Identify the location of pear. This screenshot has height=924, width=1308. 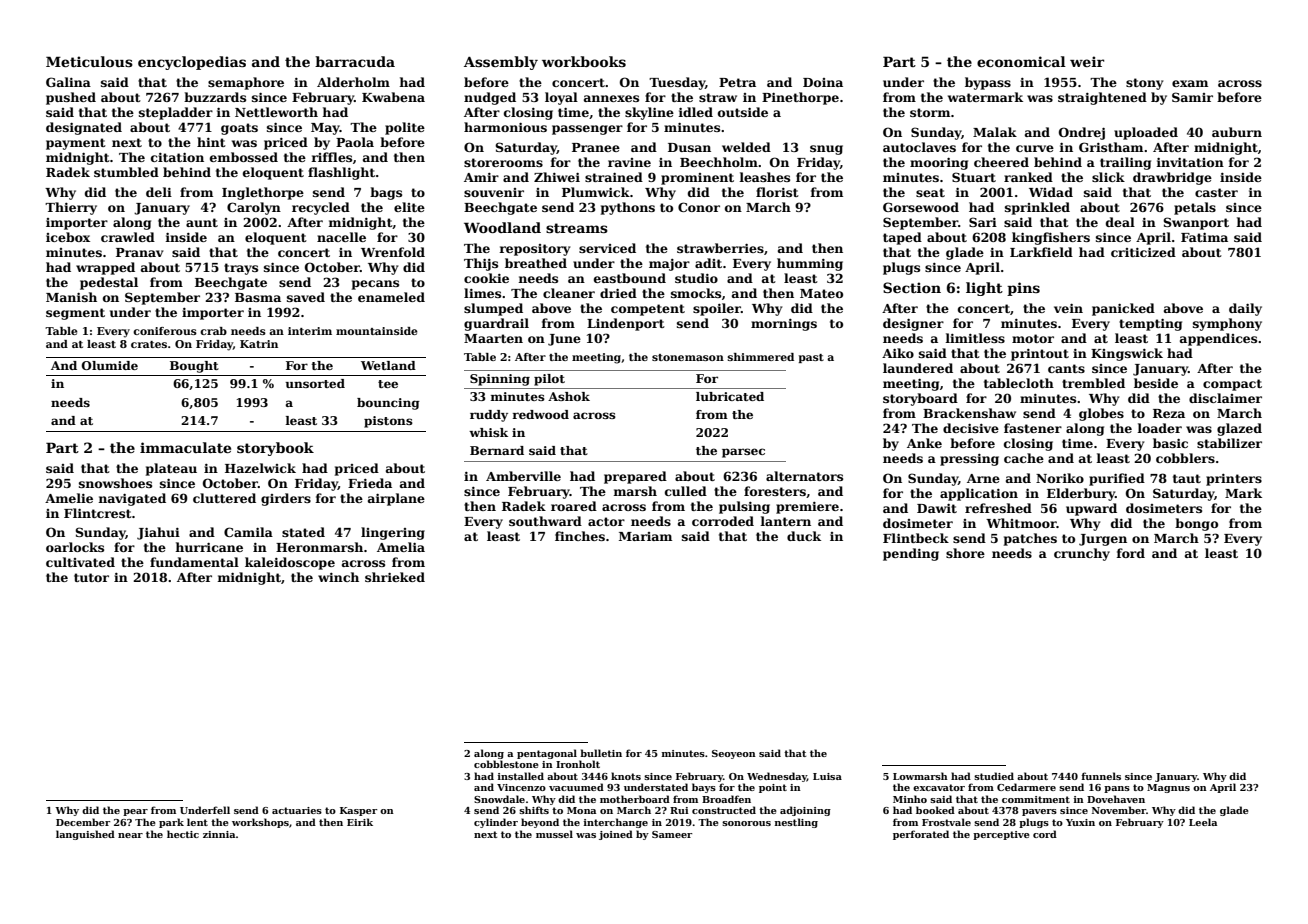
(135, 812).
